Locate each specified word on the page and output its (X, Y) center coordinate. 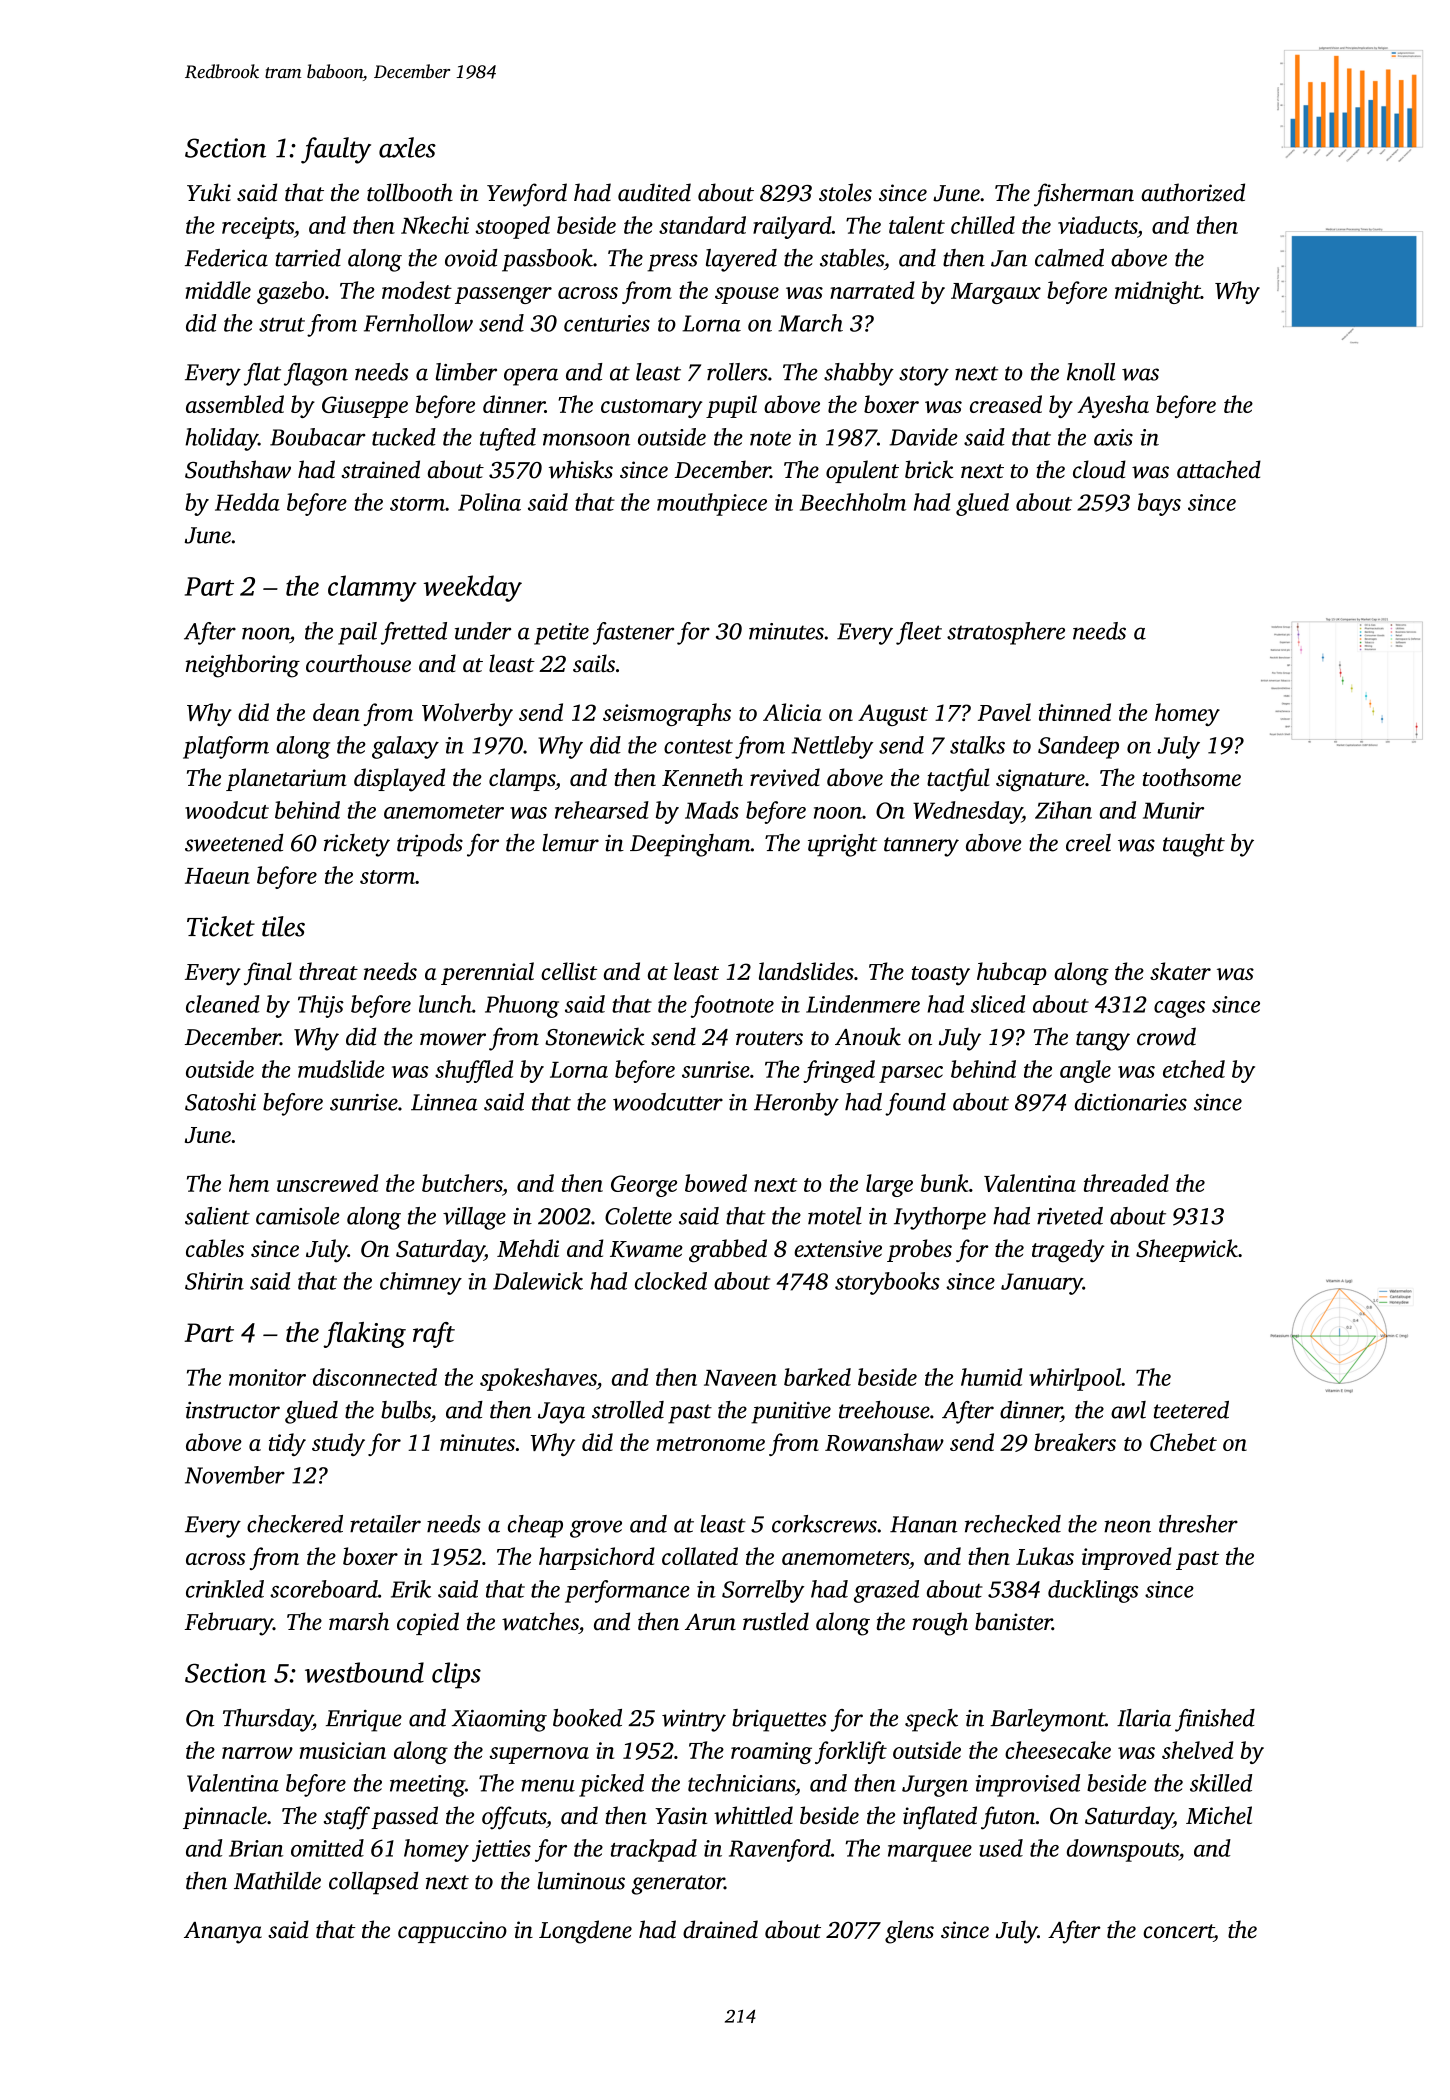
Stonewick (595, 1036)
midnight (1158, 292)
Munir (1173, 810)
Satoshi (220, 1102)
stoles (845, 192)
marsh (359, 1621)
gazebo (290, 292)
